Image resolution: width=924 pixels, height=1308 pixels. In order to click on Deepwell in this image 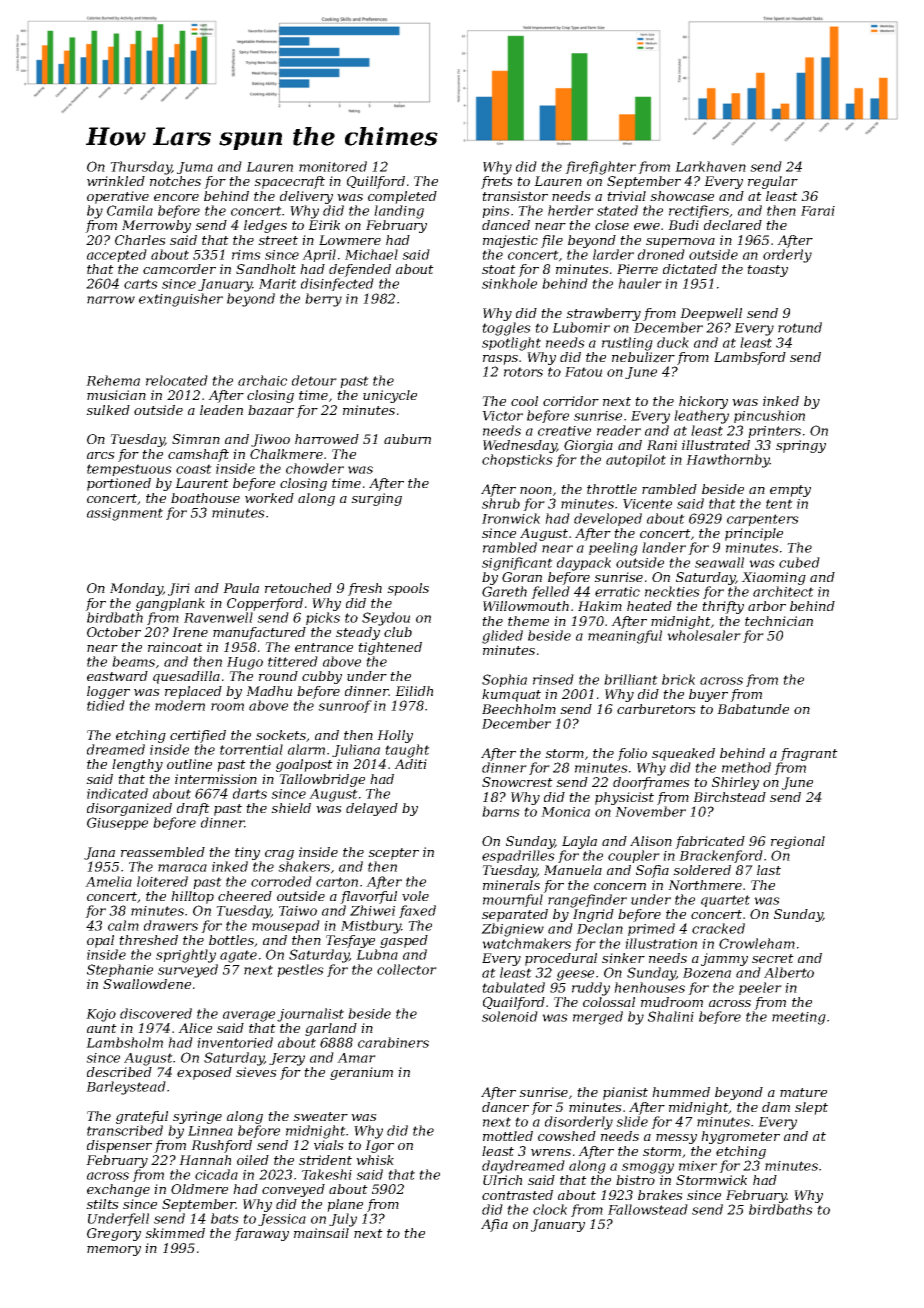, I will do `click(711, 314)`.
